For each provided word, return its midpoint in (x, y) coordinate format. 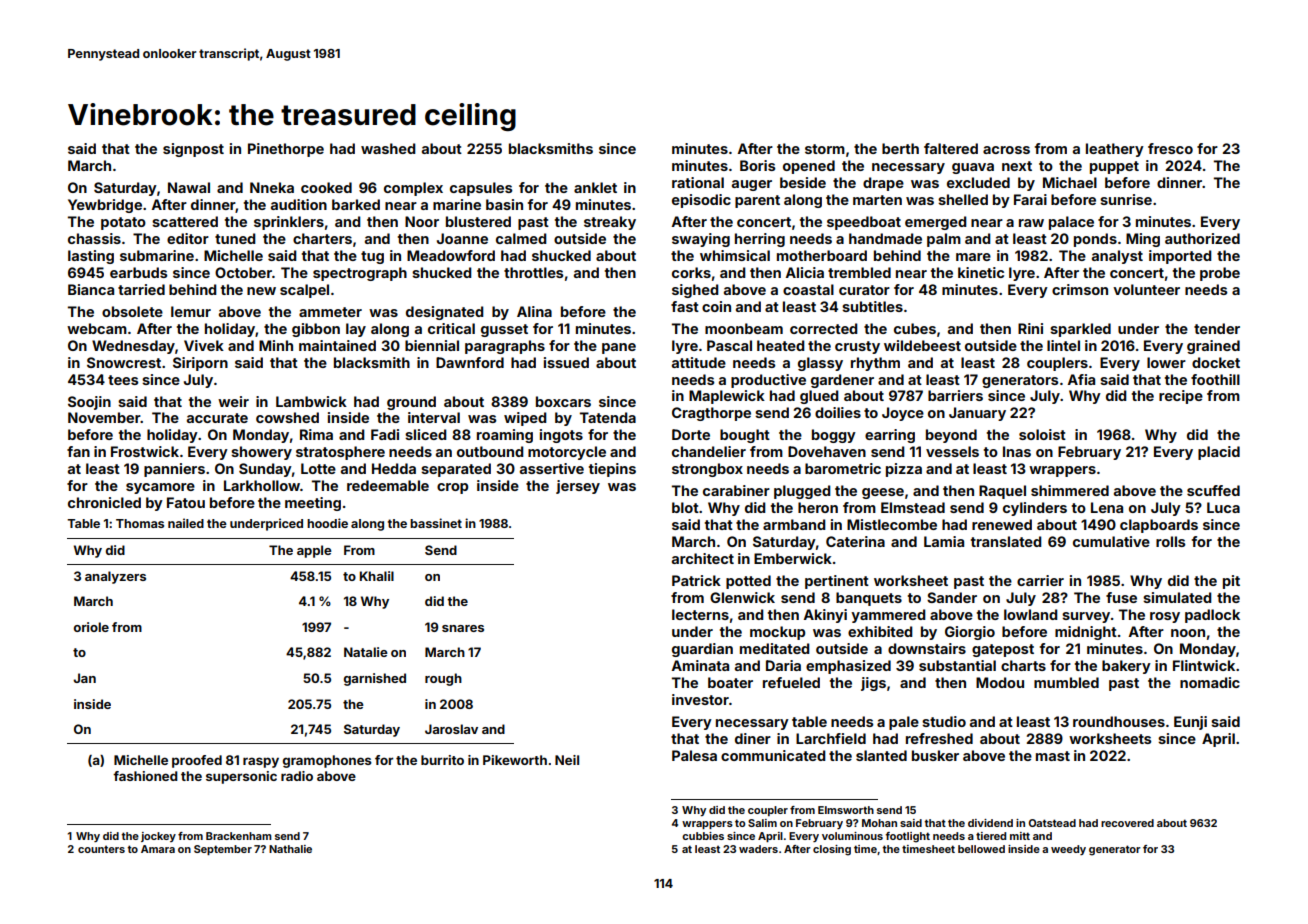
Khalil (377, 576)
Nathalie (290, 849)
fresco (1170, 148)
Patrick (696, 580)
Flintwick (1204, 665)
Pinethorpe (286, 150)
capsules (481, 189)
